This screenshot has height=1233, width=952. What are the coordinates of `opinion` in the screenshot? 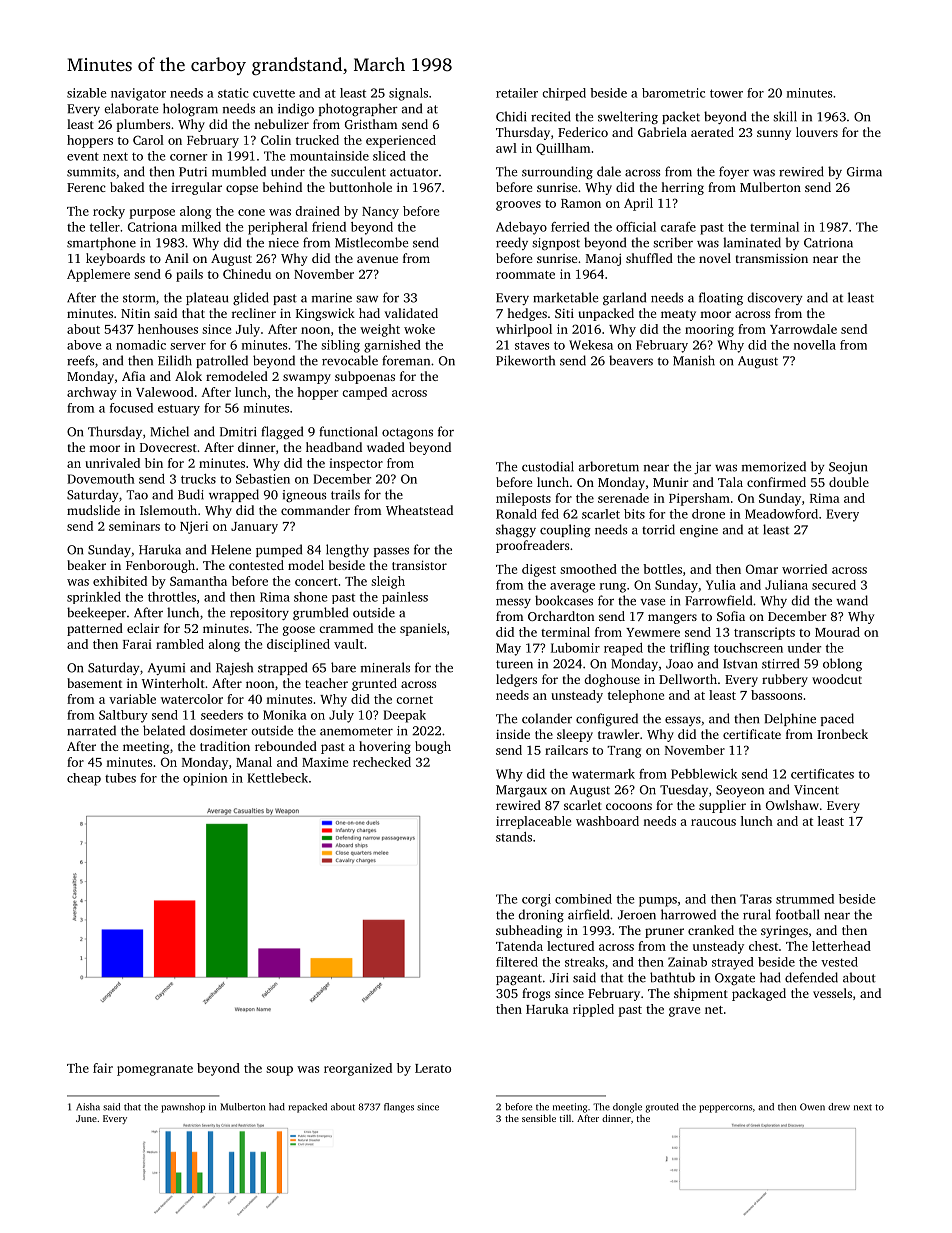 It's located at (205, 779).
